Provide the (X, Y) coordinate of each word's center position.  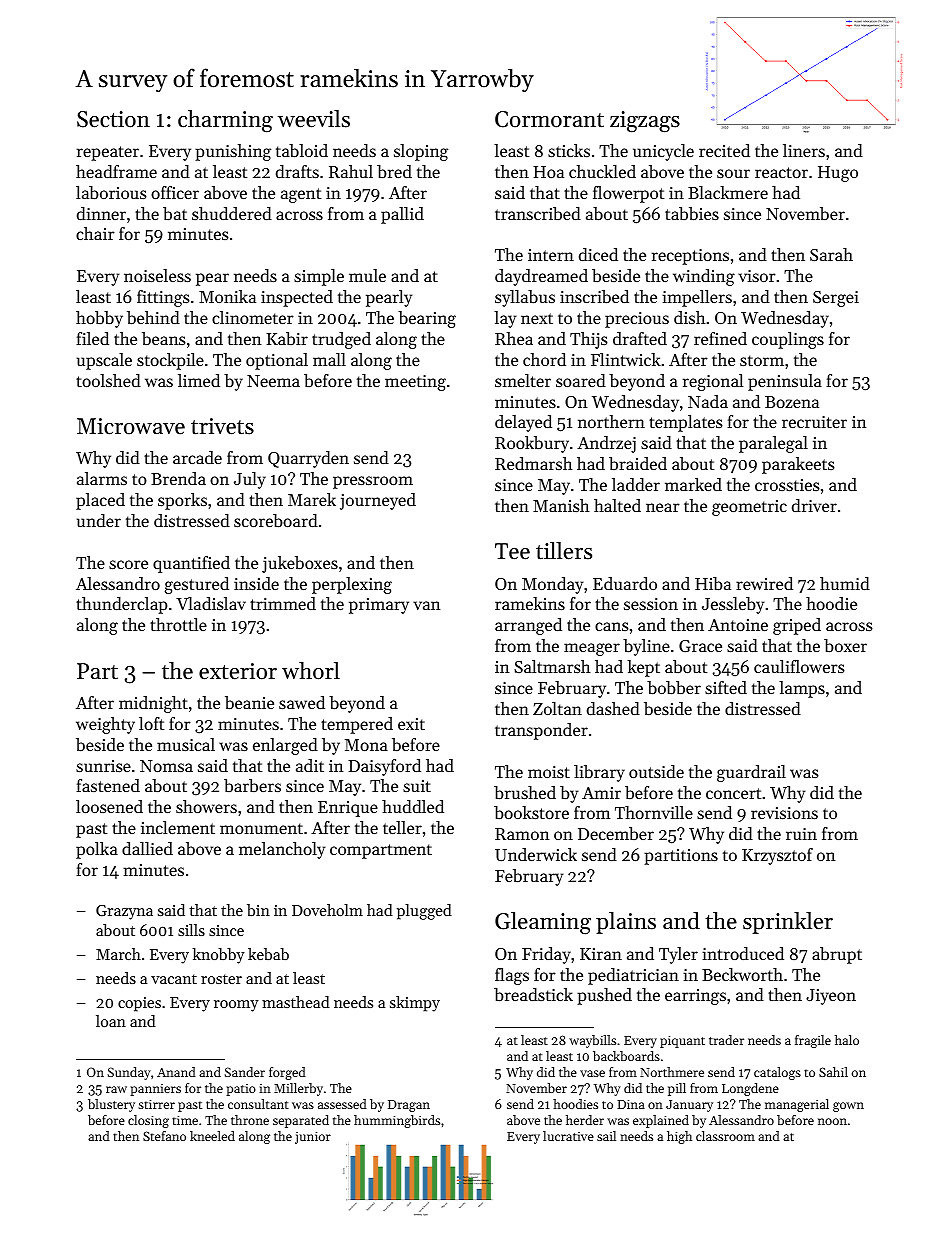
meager (592, 649)
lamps (802, 689)
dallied (147, 848)
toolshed (108, 380)
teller (402, 827)
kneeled (212, 1136)
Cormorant (549, 119)
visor (757, 276)
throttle (178, 624)
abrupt (837, 955)
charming (225, 121)
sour (733, 173)
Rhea (514, 338)
